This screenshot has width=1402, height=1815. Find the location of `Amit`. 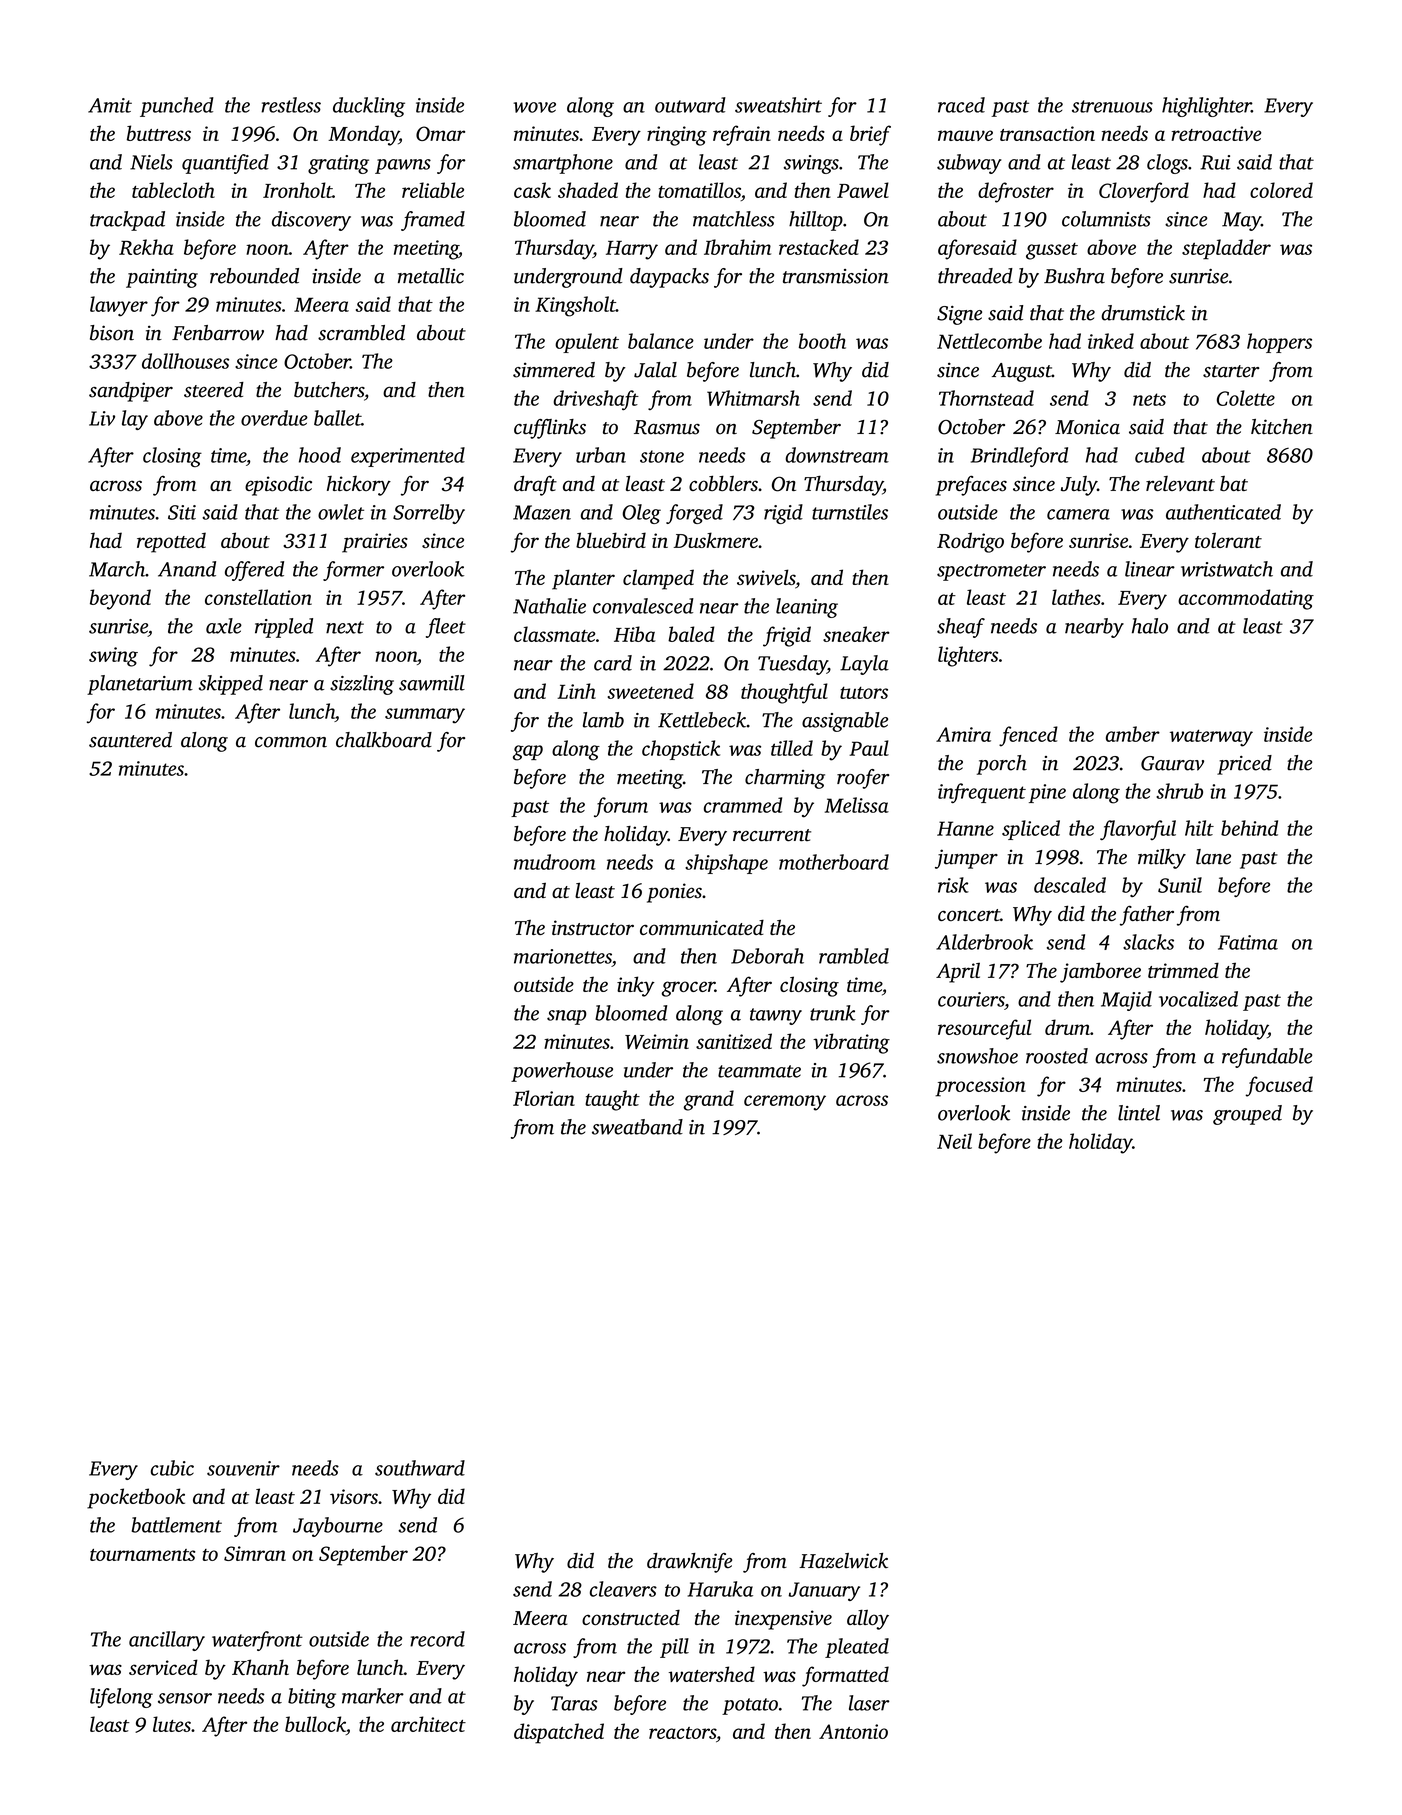

Amit is located at coordinates (110, 105).
